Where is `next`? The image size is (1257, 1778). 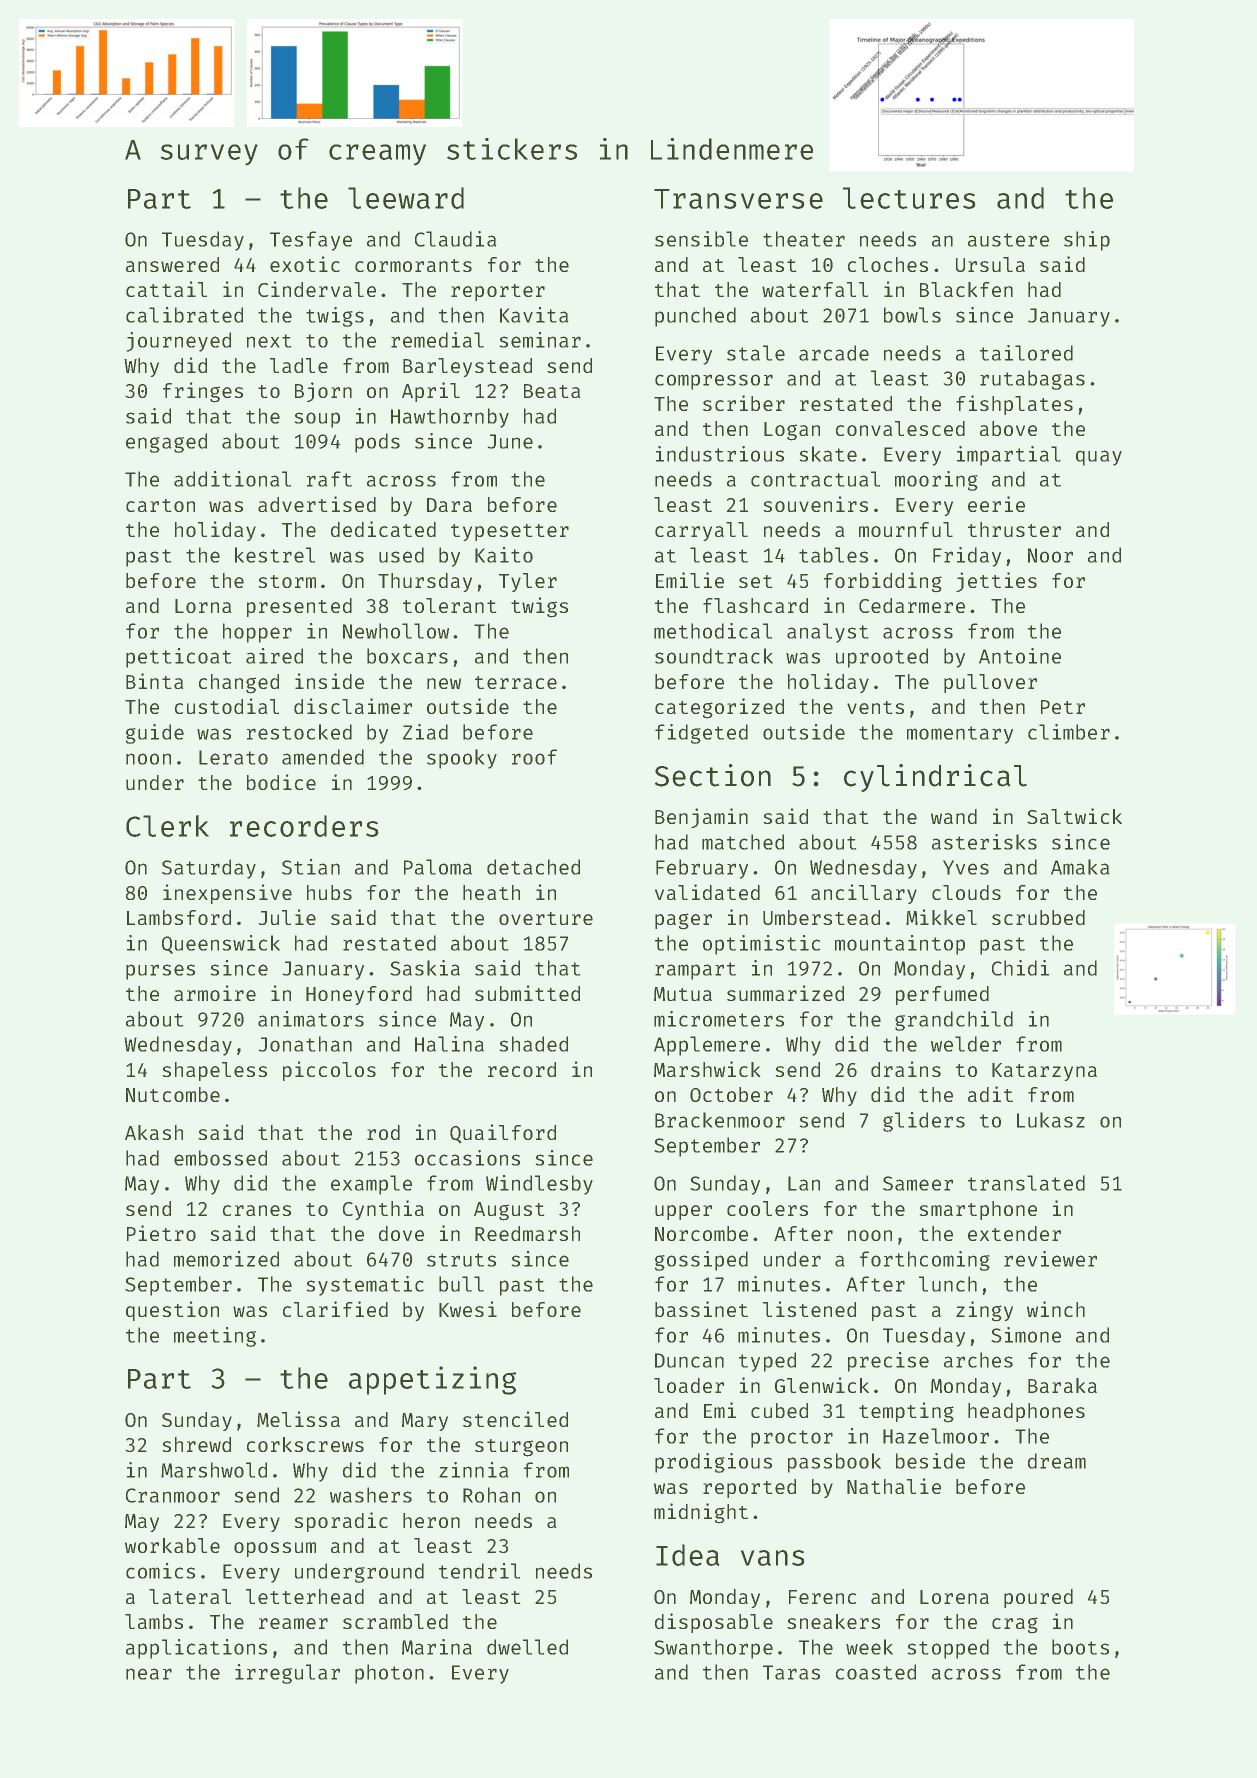 next is located at coordinates (269, 341).
